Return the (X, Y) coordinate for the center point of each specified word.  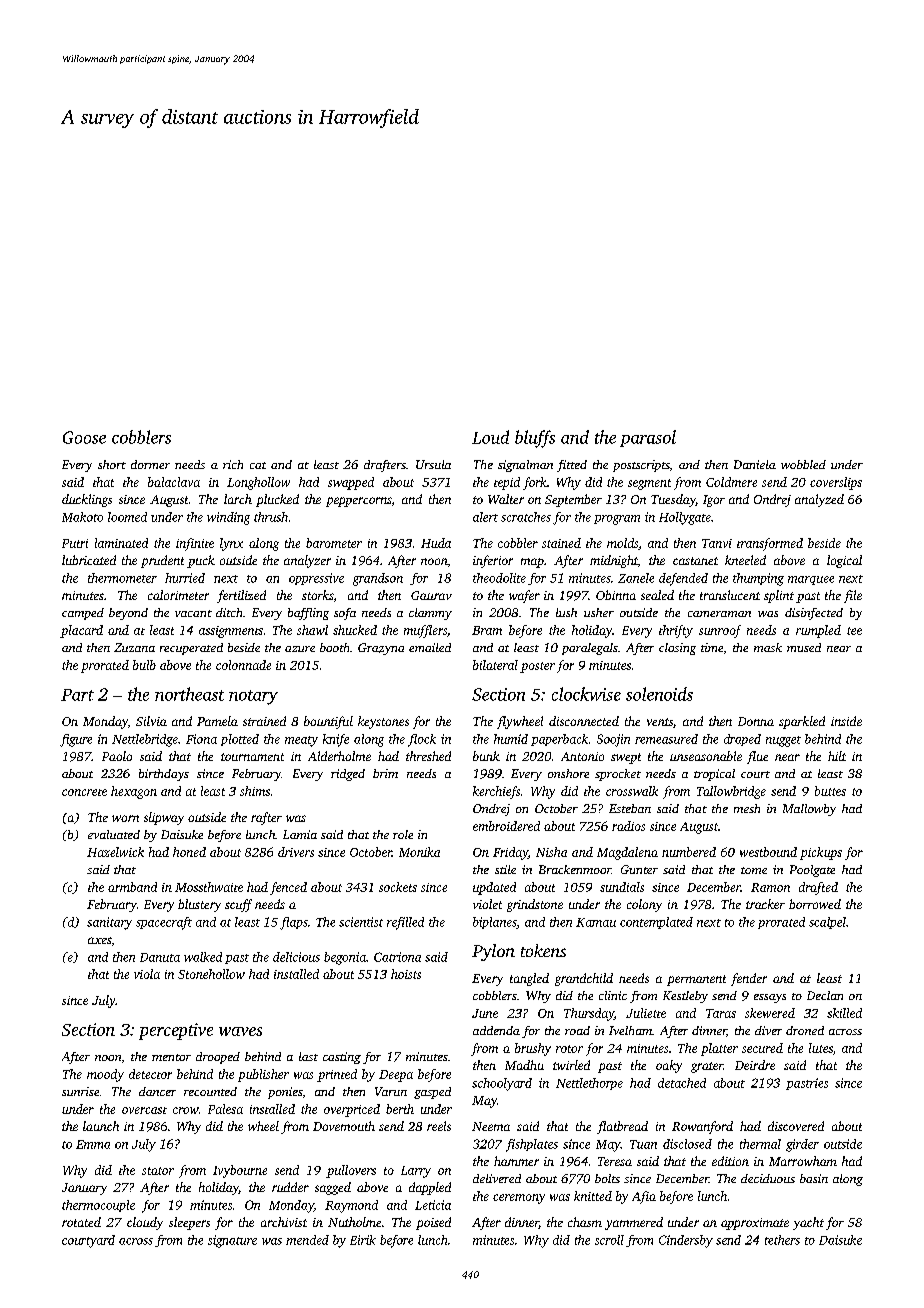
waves (240, 1031)
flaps (294, 923)
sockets (398, 887)
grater (707, 1067)
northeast (189, 694)
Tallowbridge (731, 792)
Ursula (433, 464)
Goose (84, 437)
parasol (648, 438)
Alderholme (339, 756)
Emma (93, 1144)
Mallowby (809, 810)
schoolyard (502, 1084)
